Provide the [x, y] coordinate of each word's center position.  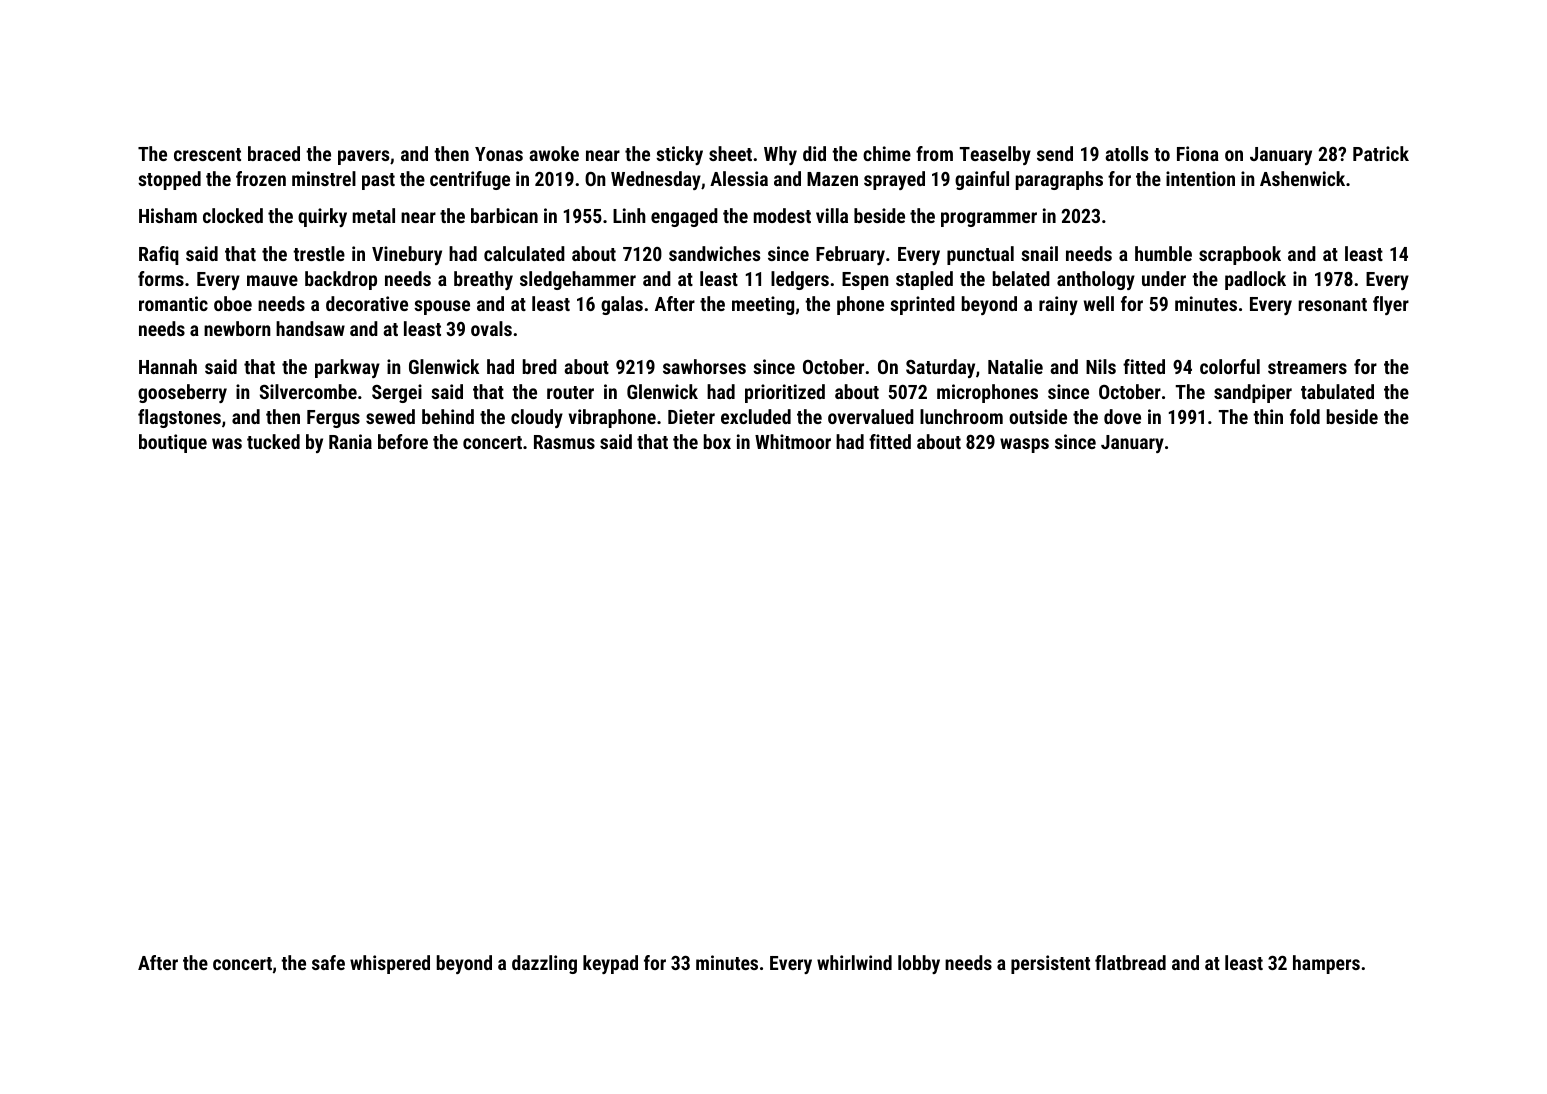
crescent [207, 154]
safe [328, 962]
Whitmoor [793, 441]
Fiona [1198, 153]
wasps [1024, 445]
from [934, 153]
